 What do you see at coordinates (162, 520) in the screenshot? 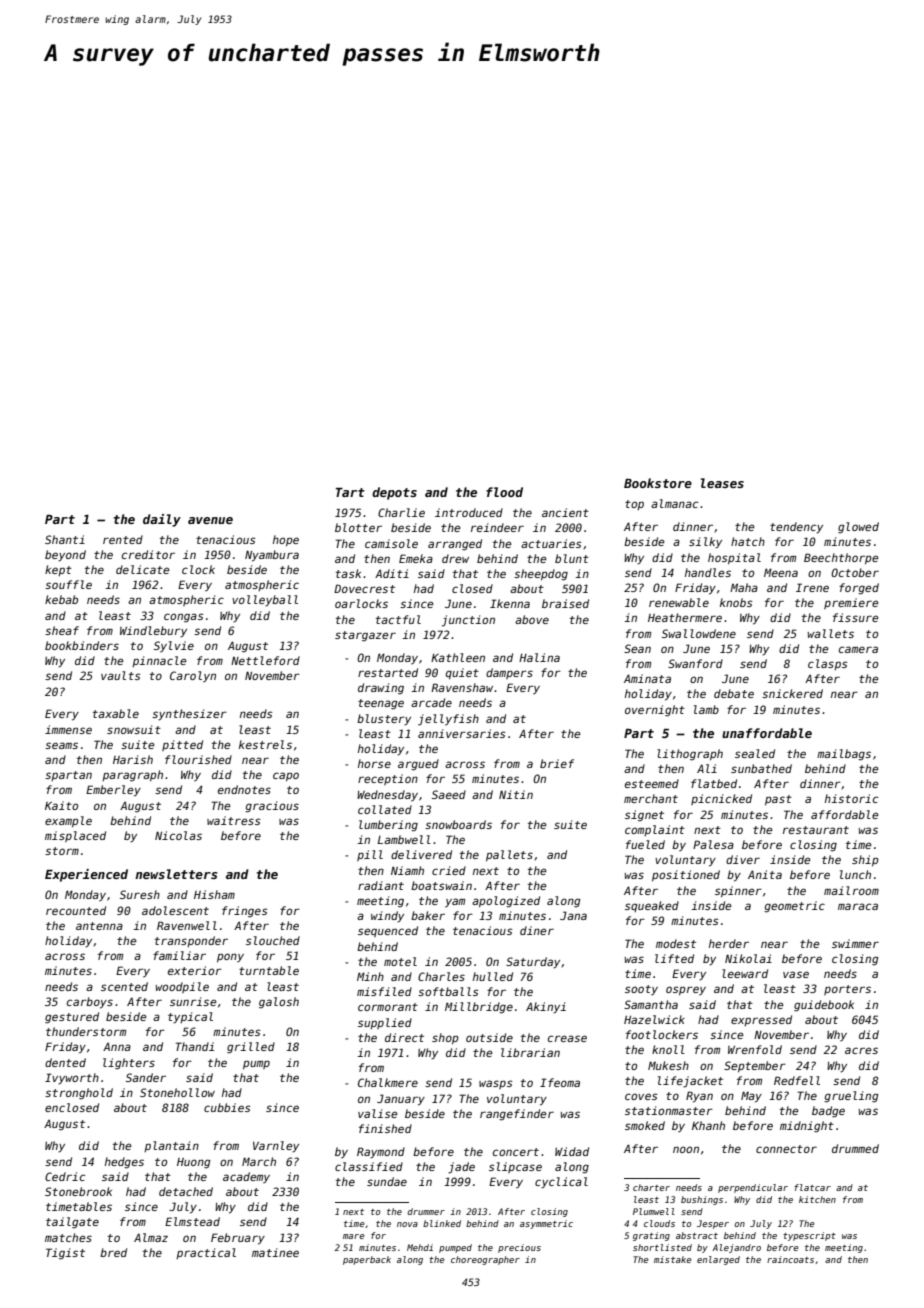
I see `daily` at bounding box center [162, 520].
